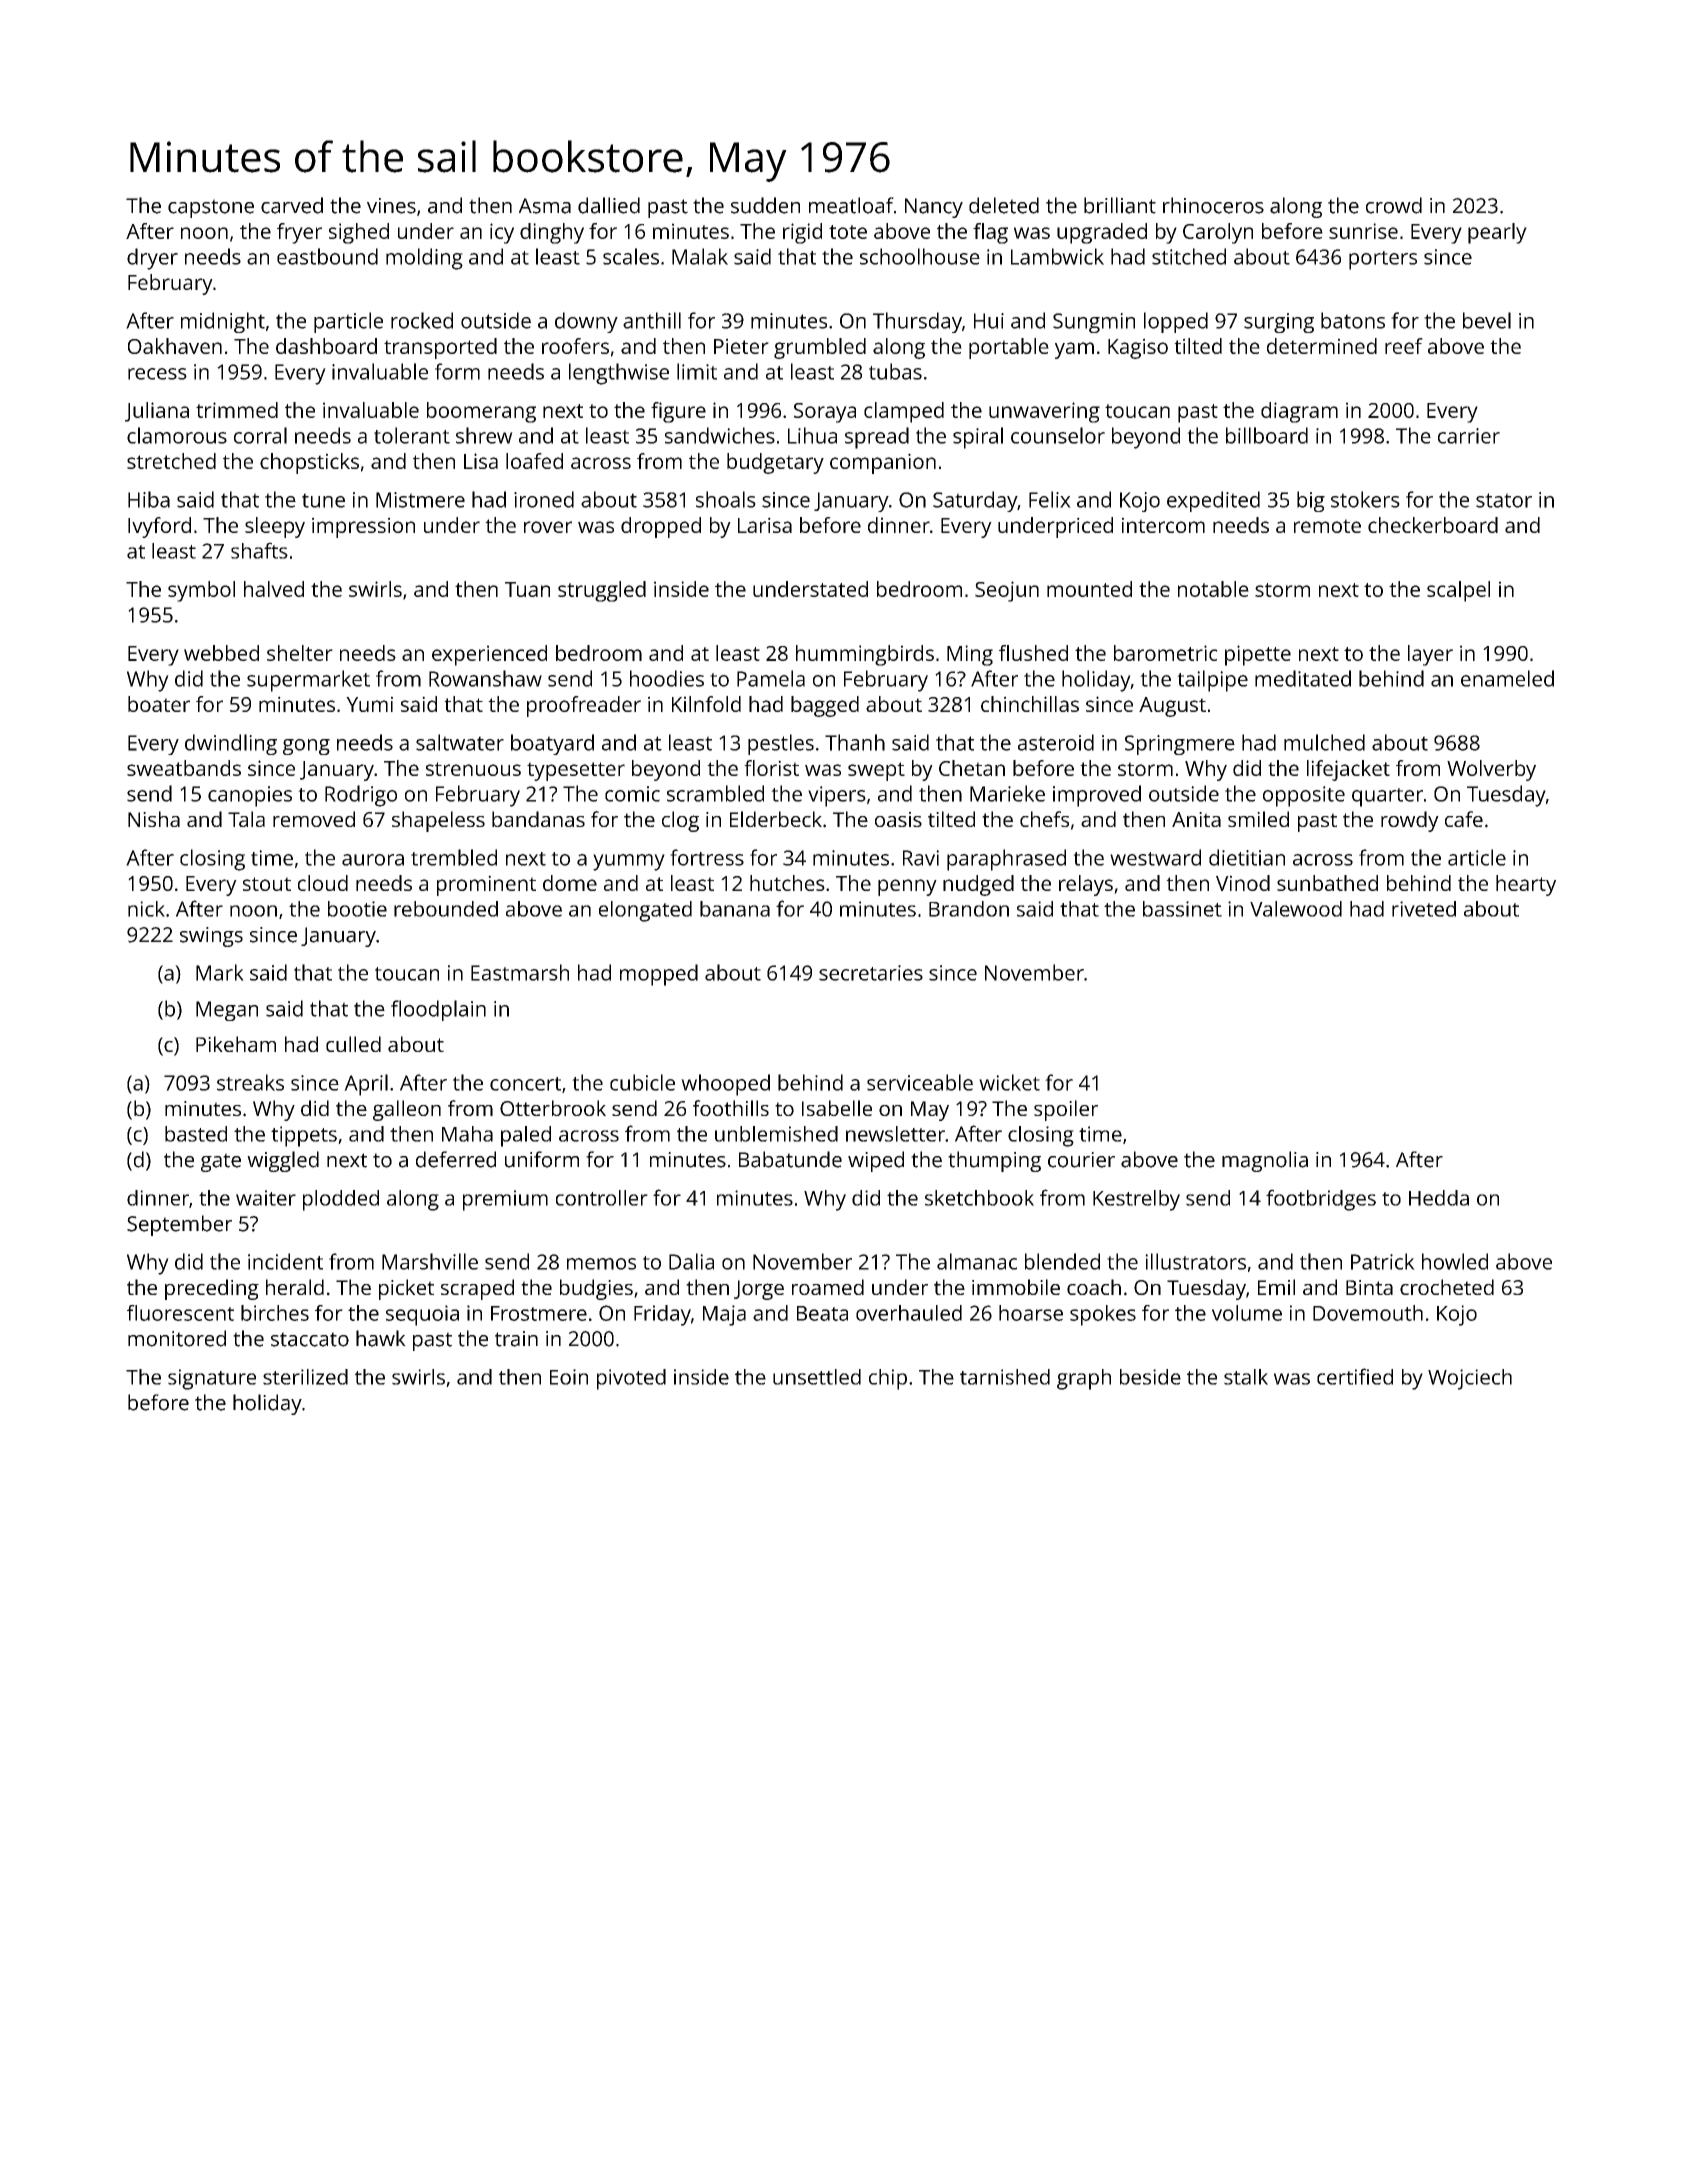  Describe the element at coordinates (159, 527) in the page. I see `Ivyford` at that location.
